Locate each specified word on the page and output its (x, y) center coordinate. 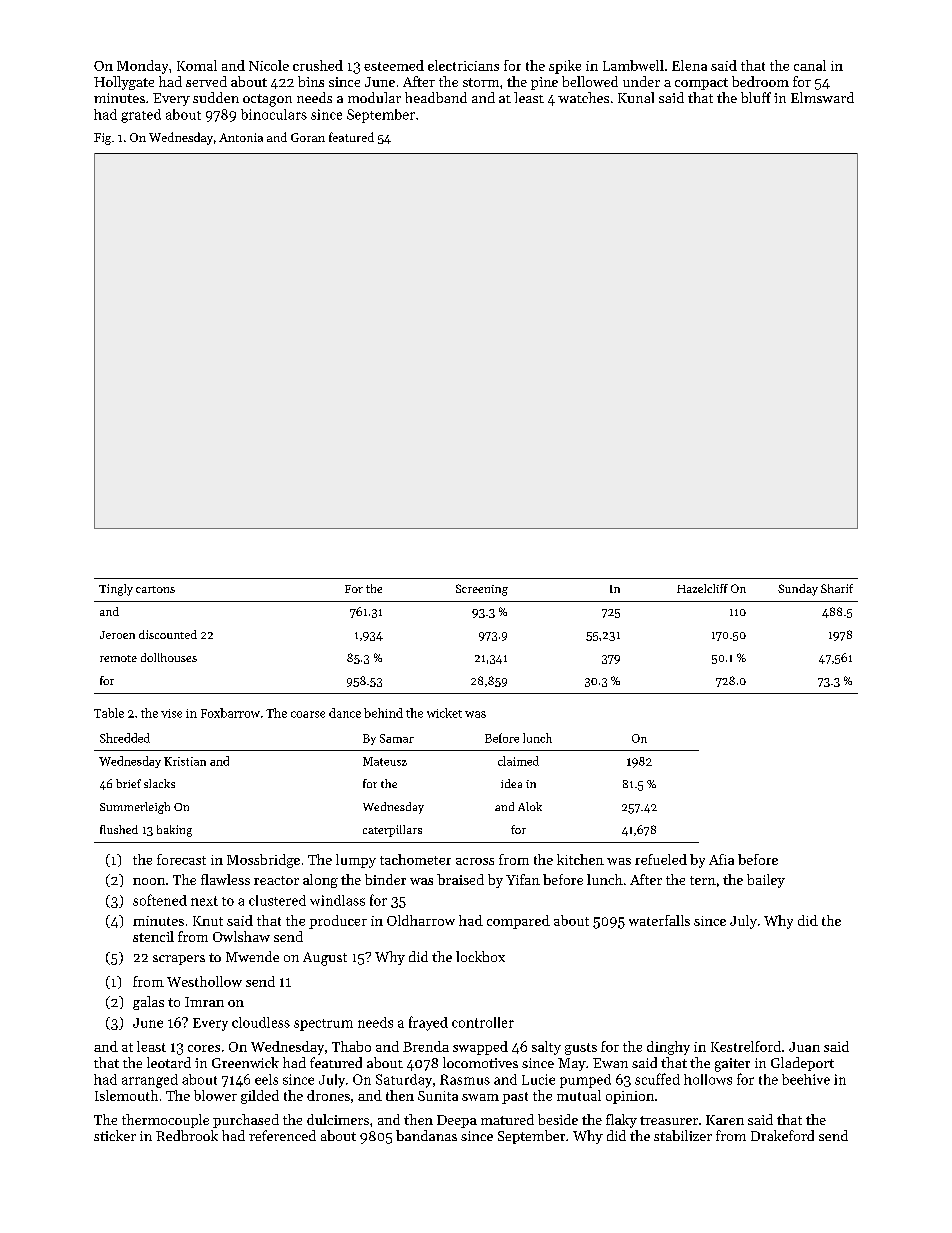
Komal (197, 65)
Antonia (241, 137)
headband (436, 97)
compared (518, 922)
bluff (756, 97)
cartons (155, 589)
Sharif (837, 588)
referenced (282, 1135)
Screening (482, 590)
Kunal (636, 97)
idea (511, 783)
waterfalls (659, 920)
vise (171, 713)
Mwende (252, 956)
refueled (661, 859)
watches (583, 97)
